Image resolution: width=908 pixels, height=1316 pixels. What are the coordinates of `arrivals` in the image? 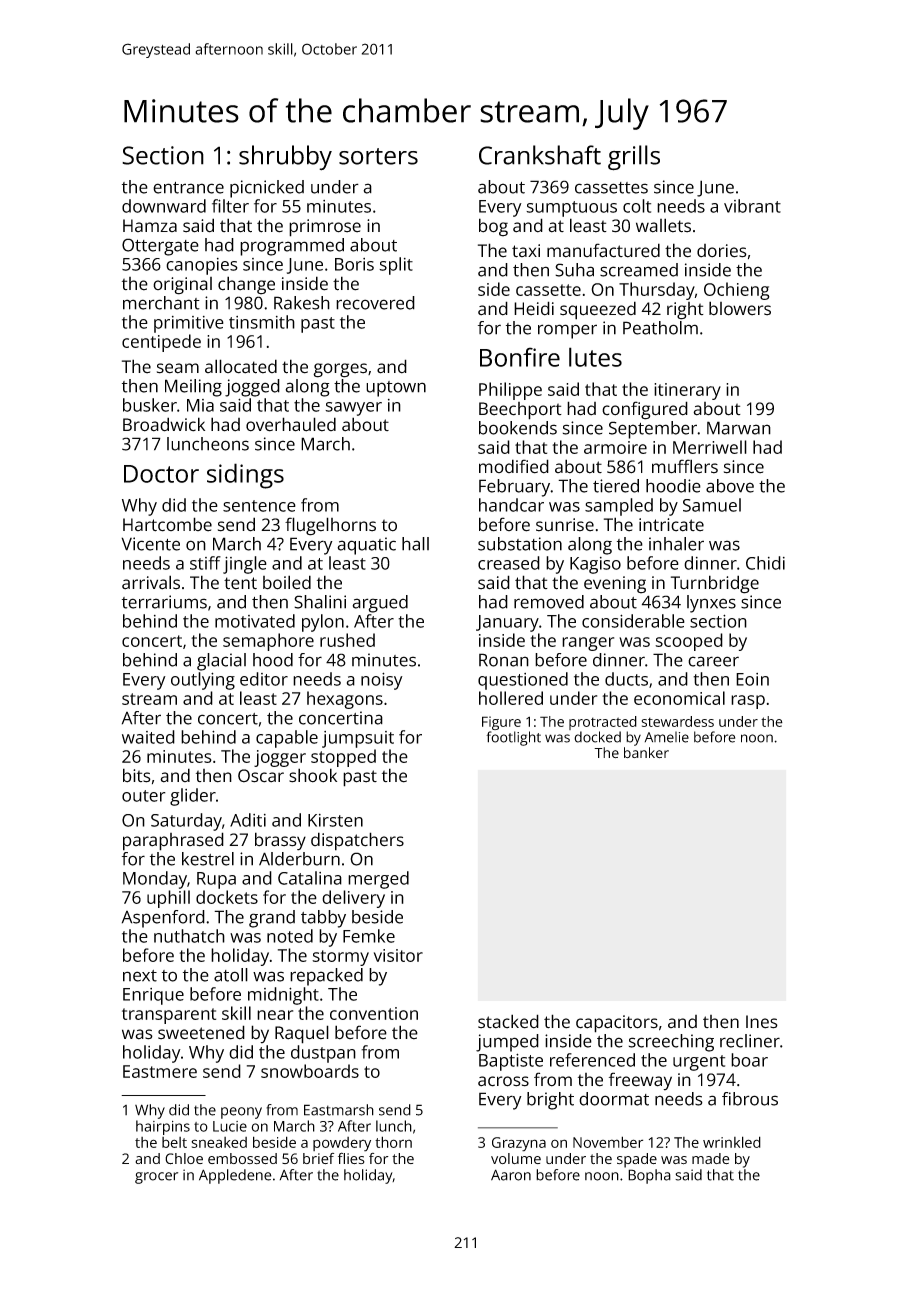 It's located at (151, 582).
